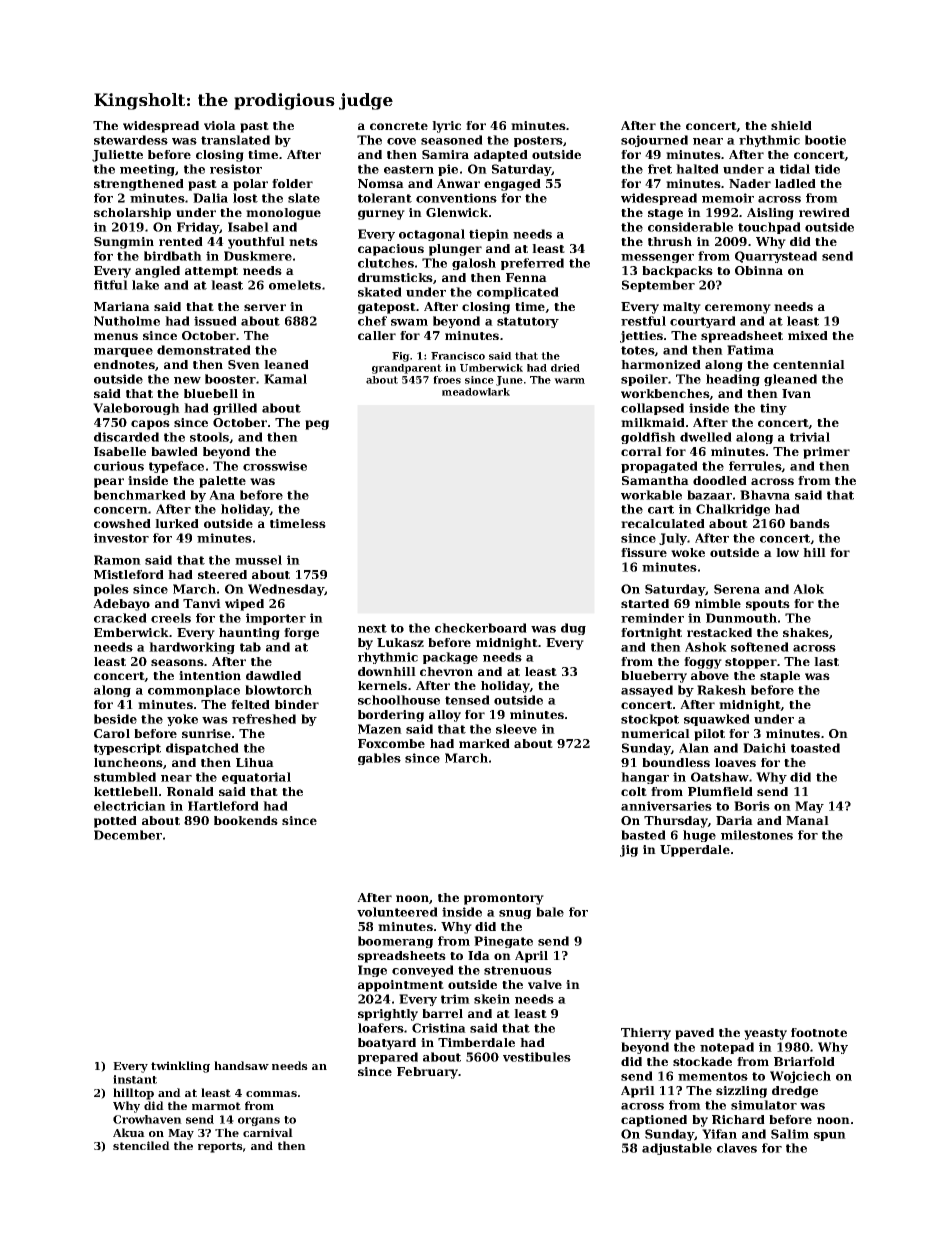 Image resolution: width=952 pixels, height=1233 pixels. What do you see at coordinates (409, 322) in the document?
I see `swam` at bounding box center [409, 322].
